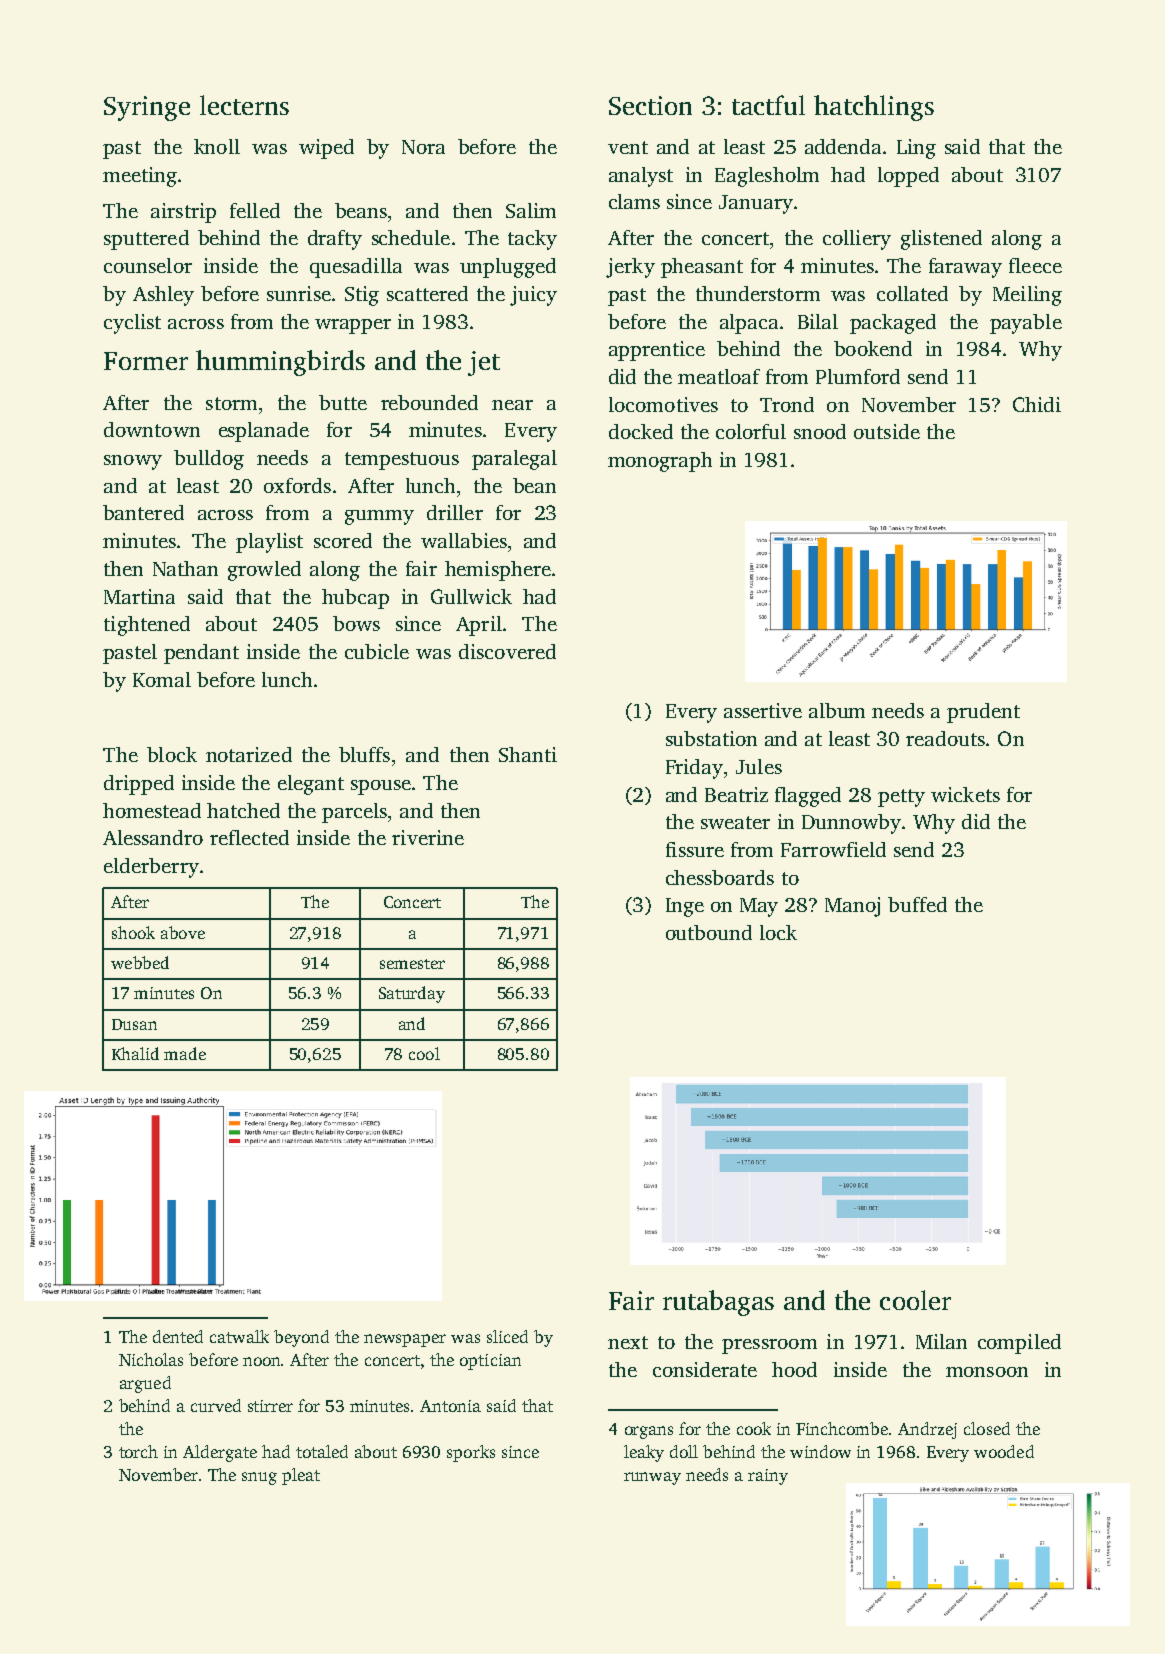 The width and height of the image is (1165, 1654). Describe the element at coordinates (1035, 265) in the image. I see `fleece` at that location.
